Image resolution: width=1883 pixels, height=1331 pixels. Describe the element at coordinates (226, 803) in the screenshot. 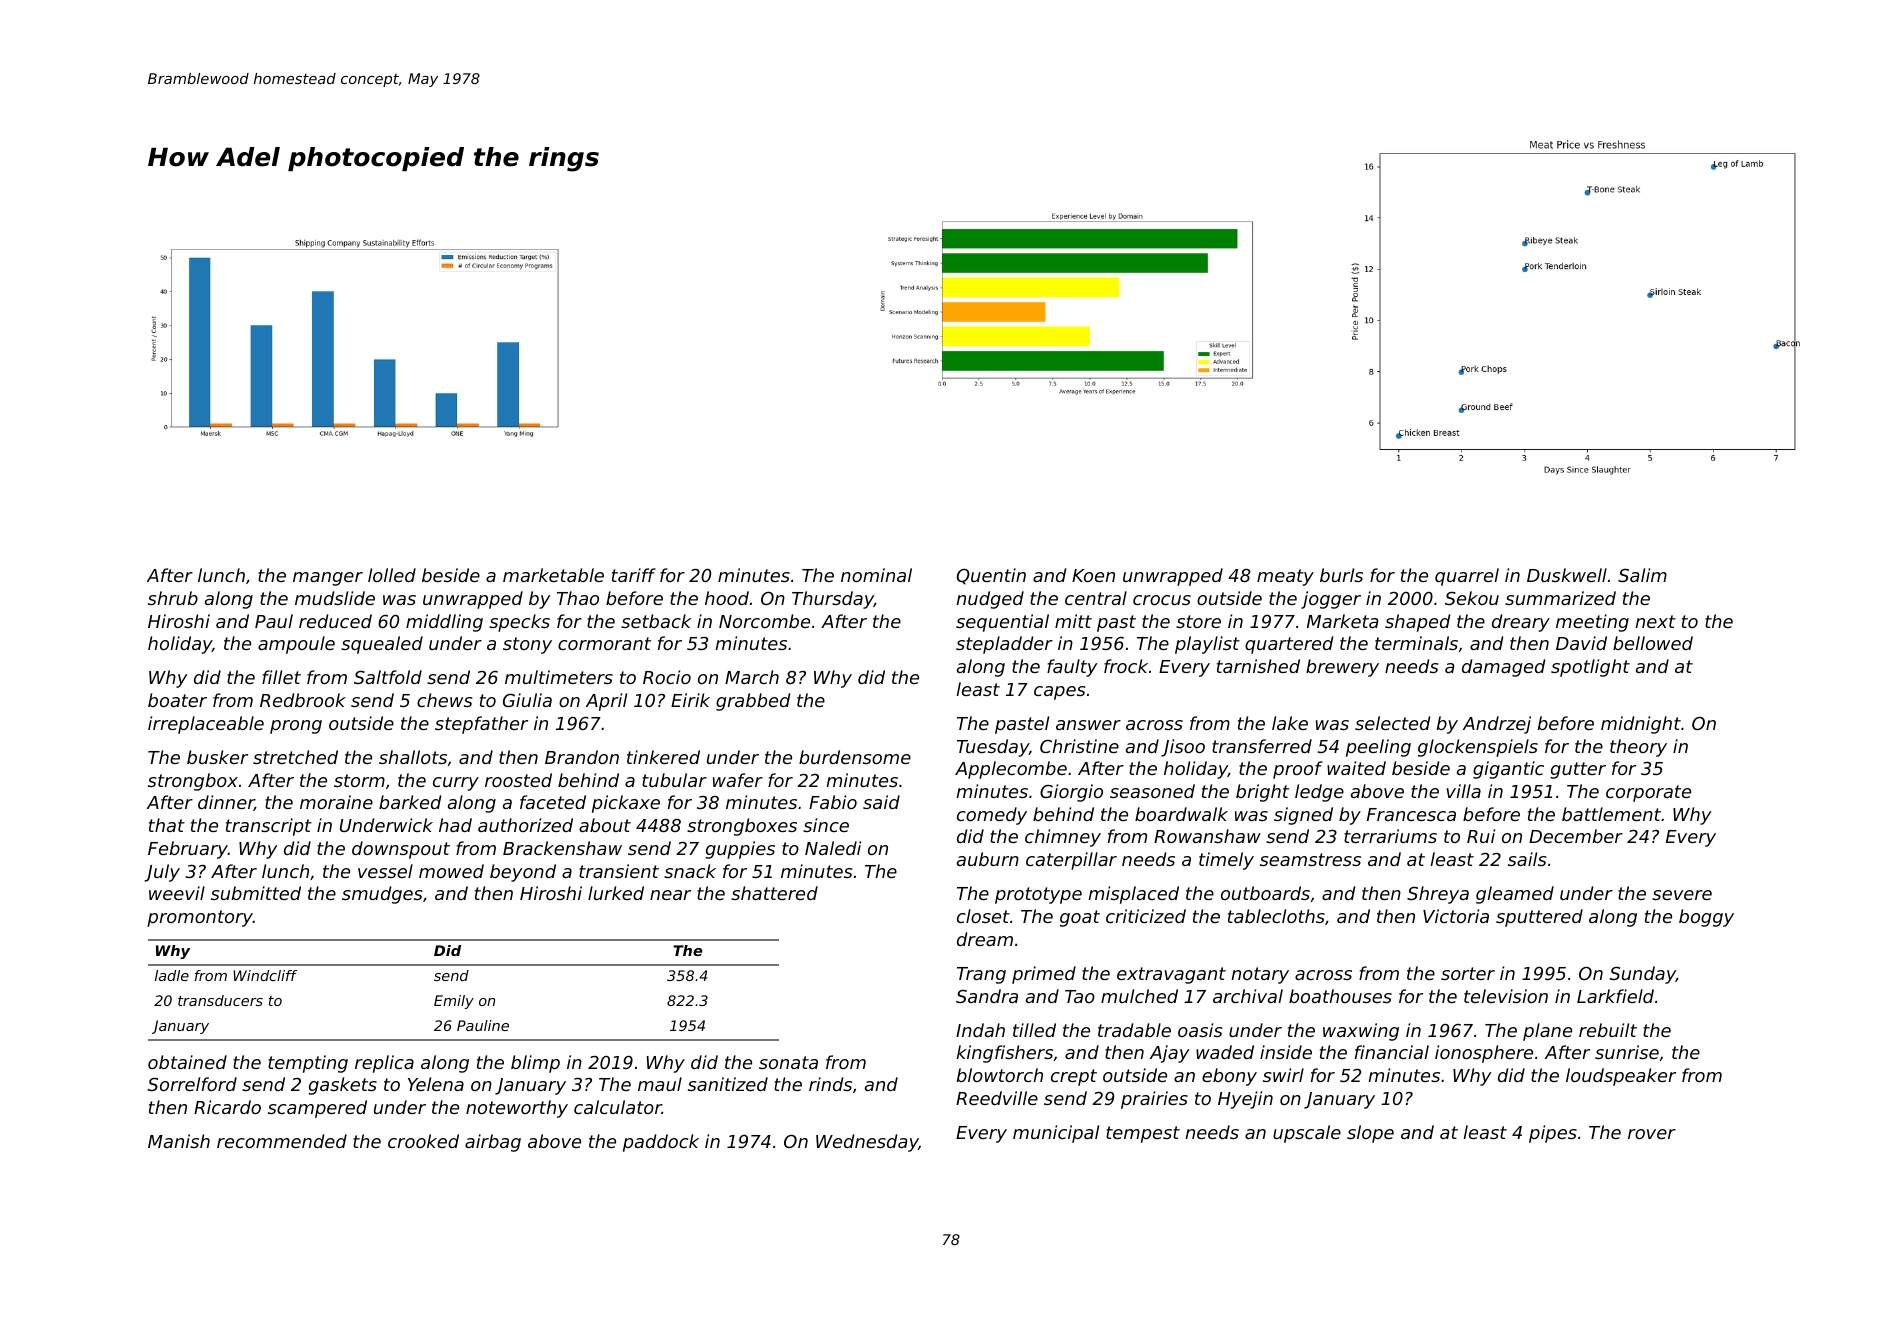

I see `dinner` at that location.
